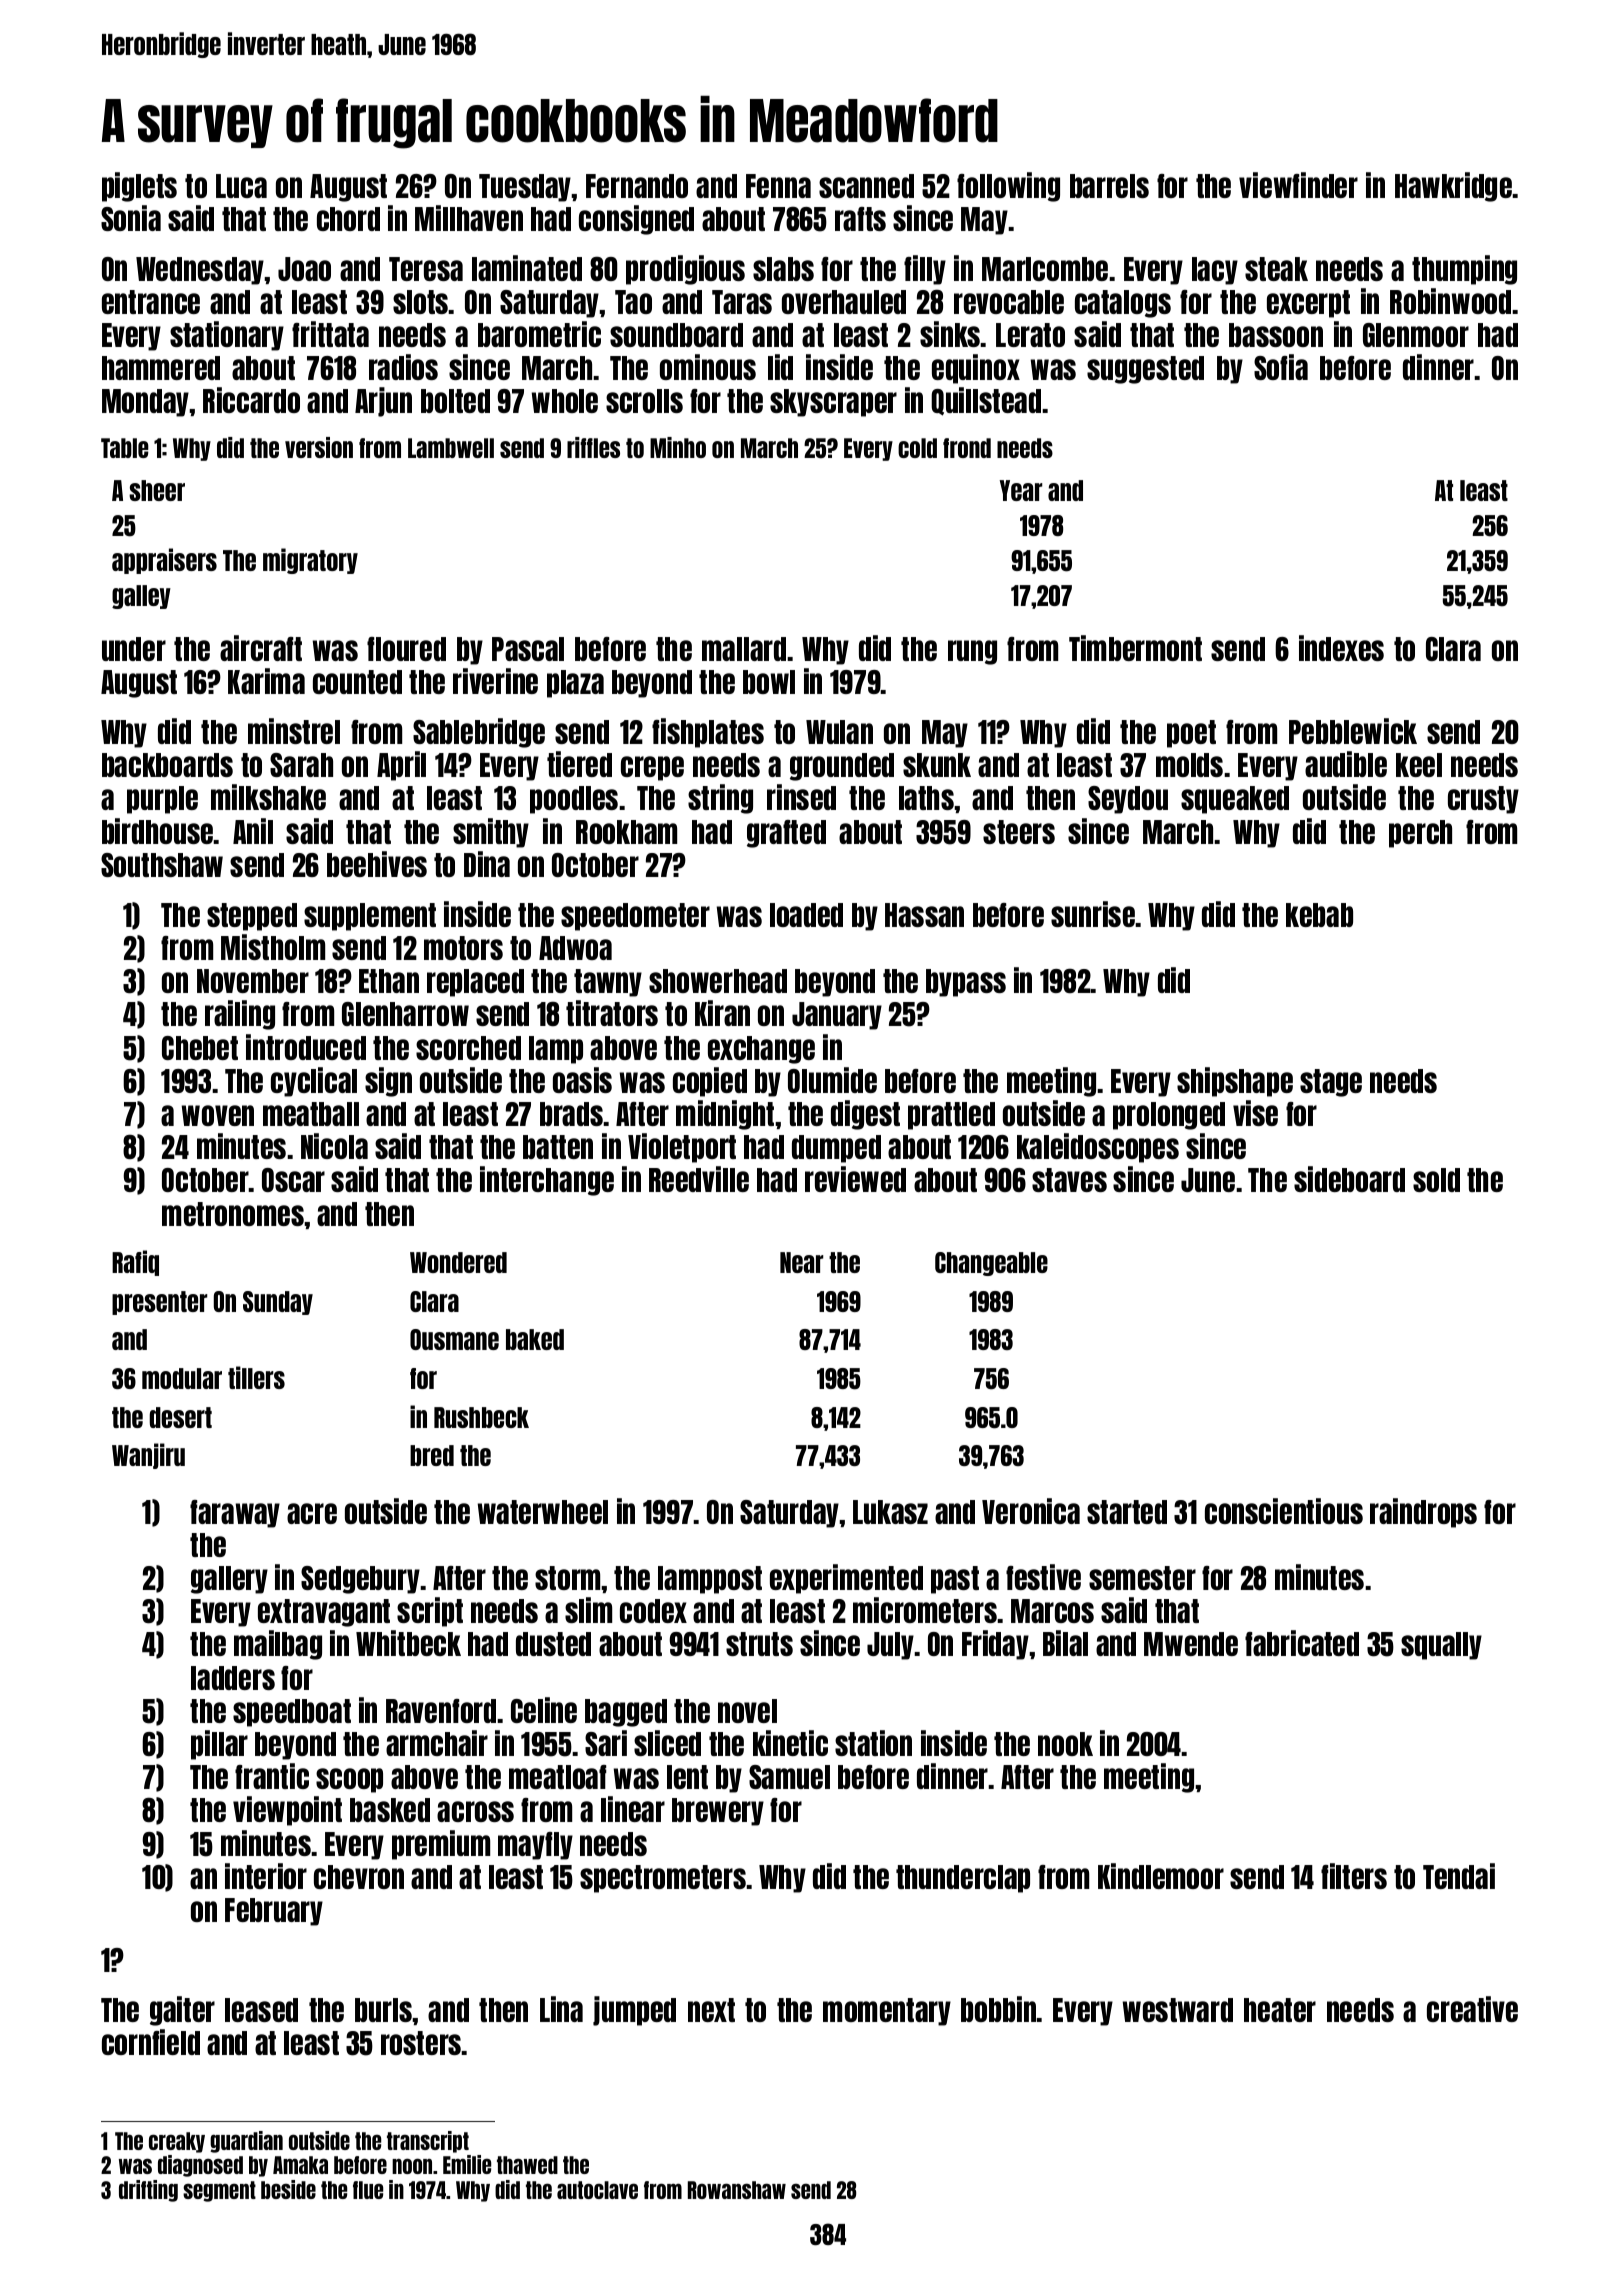 The width and height of the screenshot is (1620, 2292). I want to click on Sonia, so click(131, 218).
